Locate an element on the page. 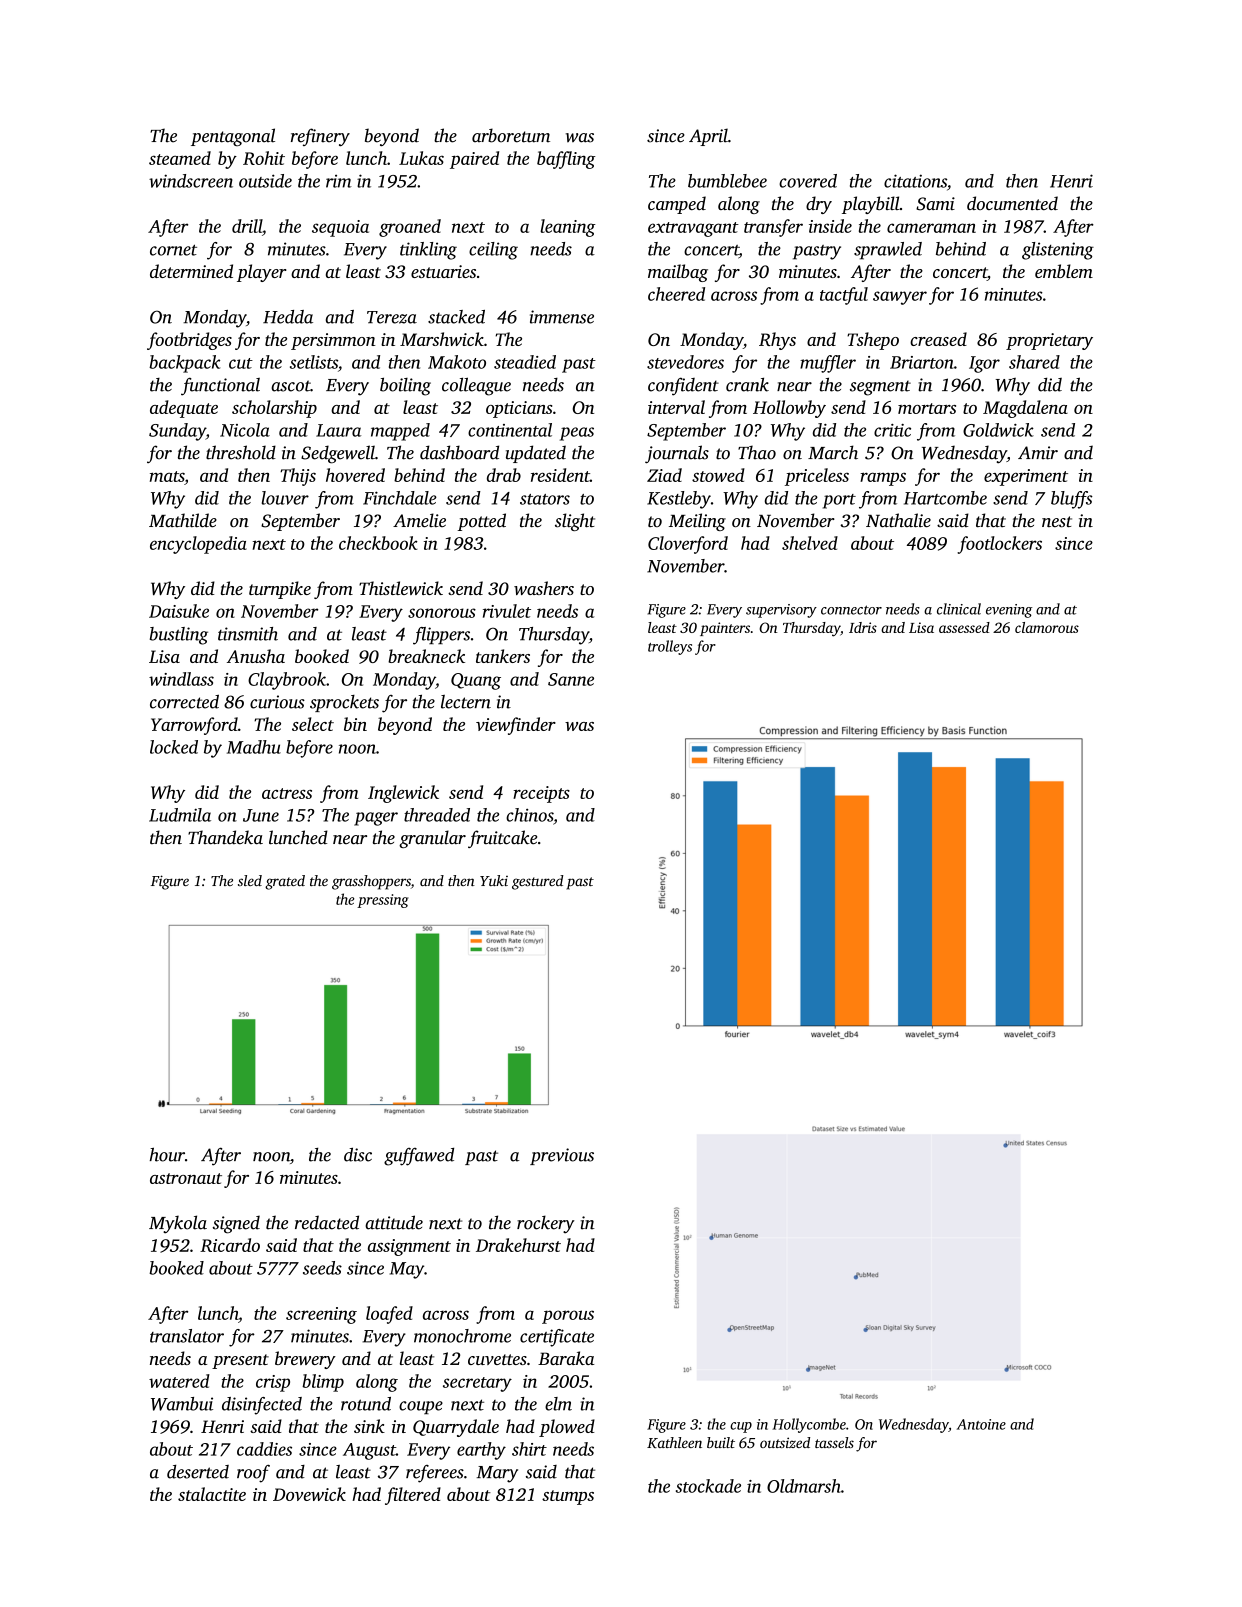 The image size is (1242, 1607). Thistlewick is located at coordinates (401, 588).
